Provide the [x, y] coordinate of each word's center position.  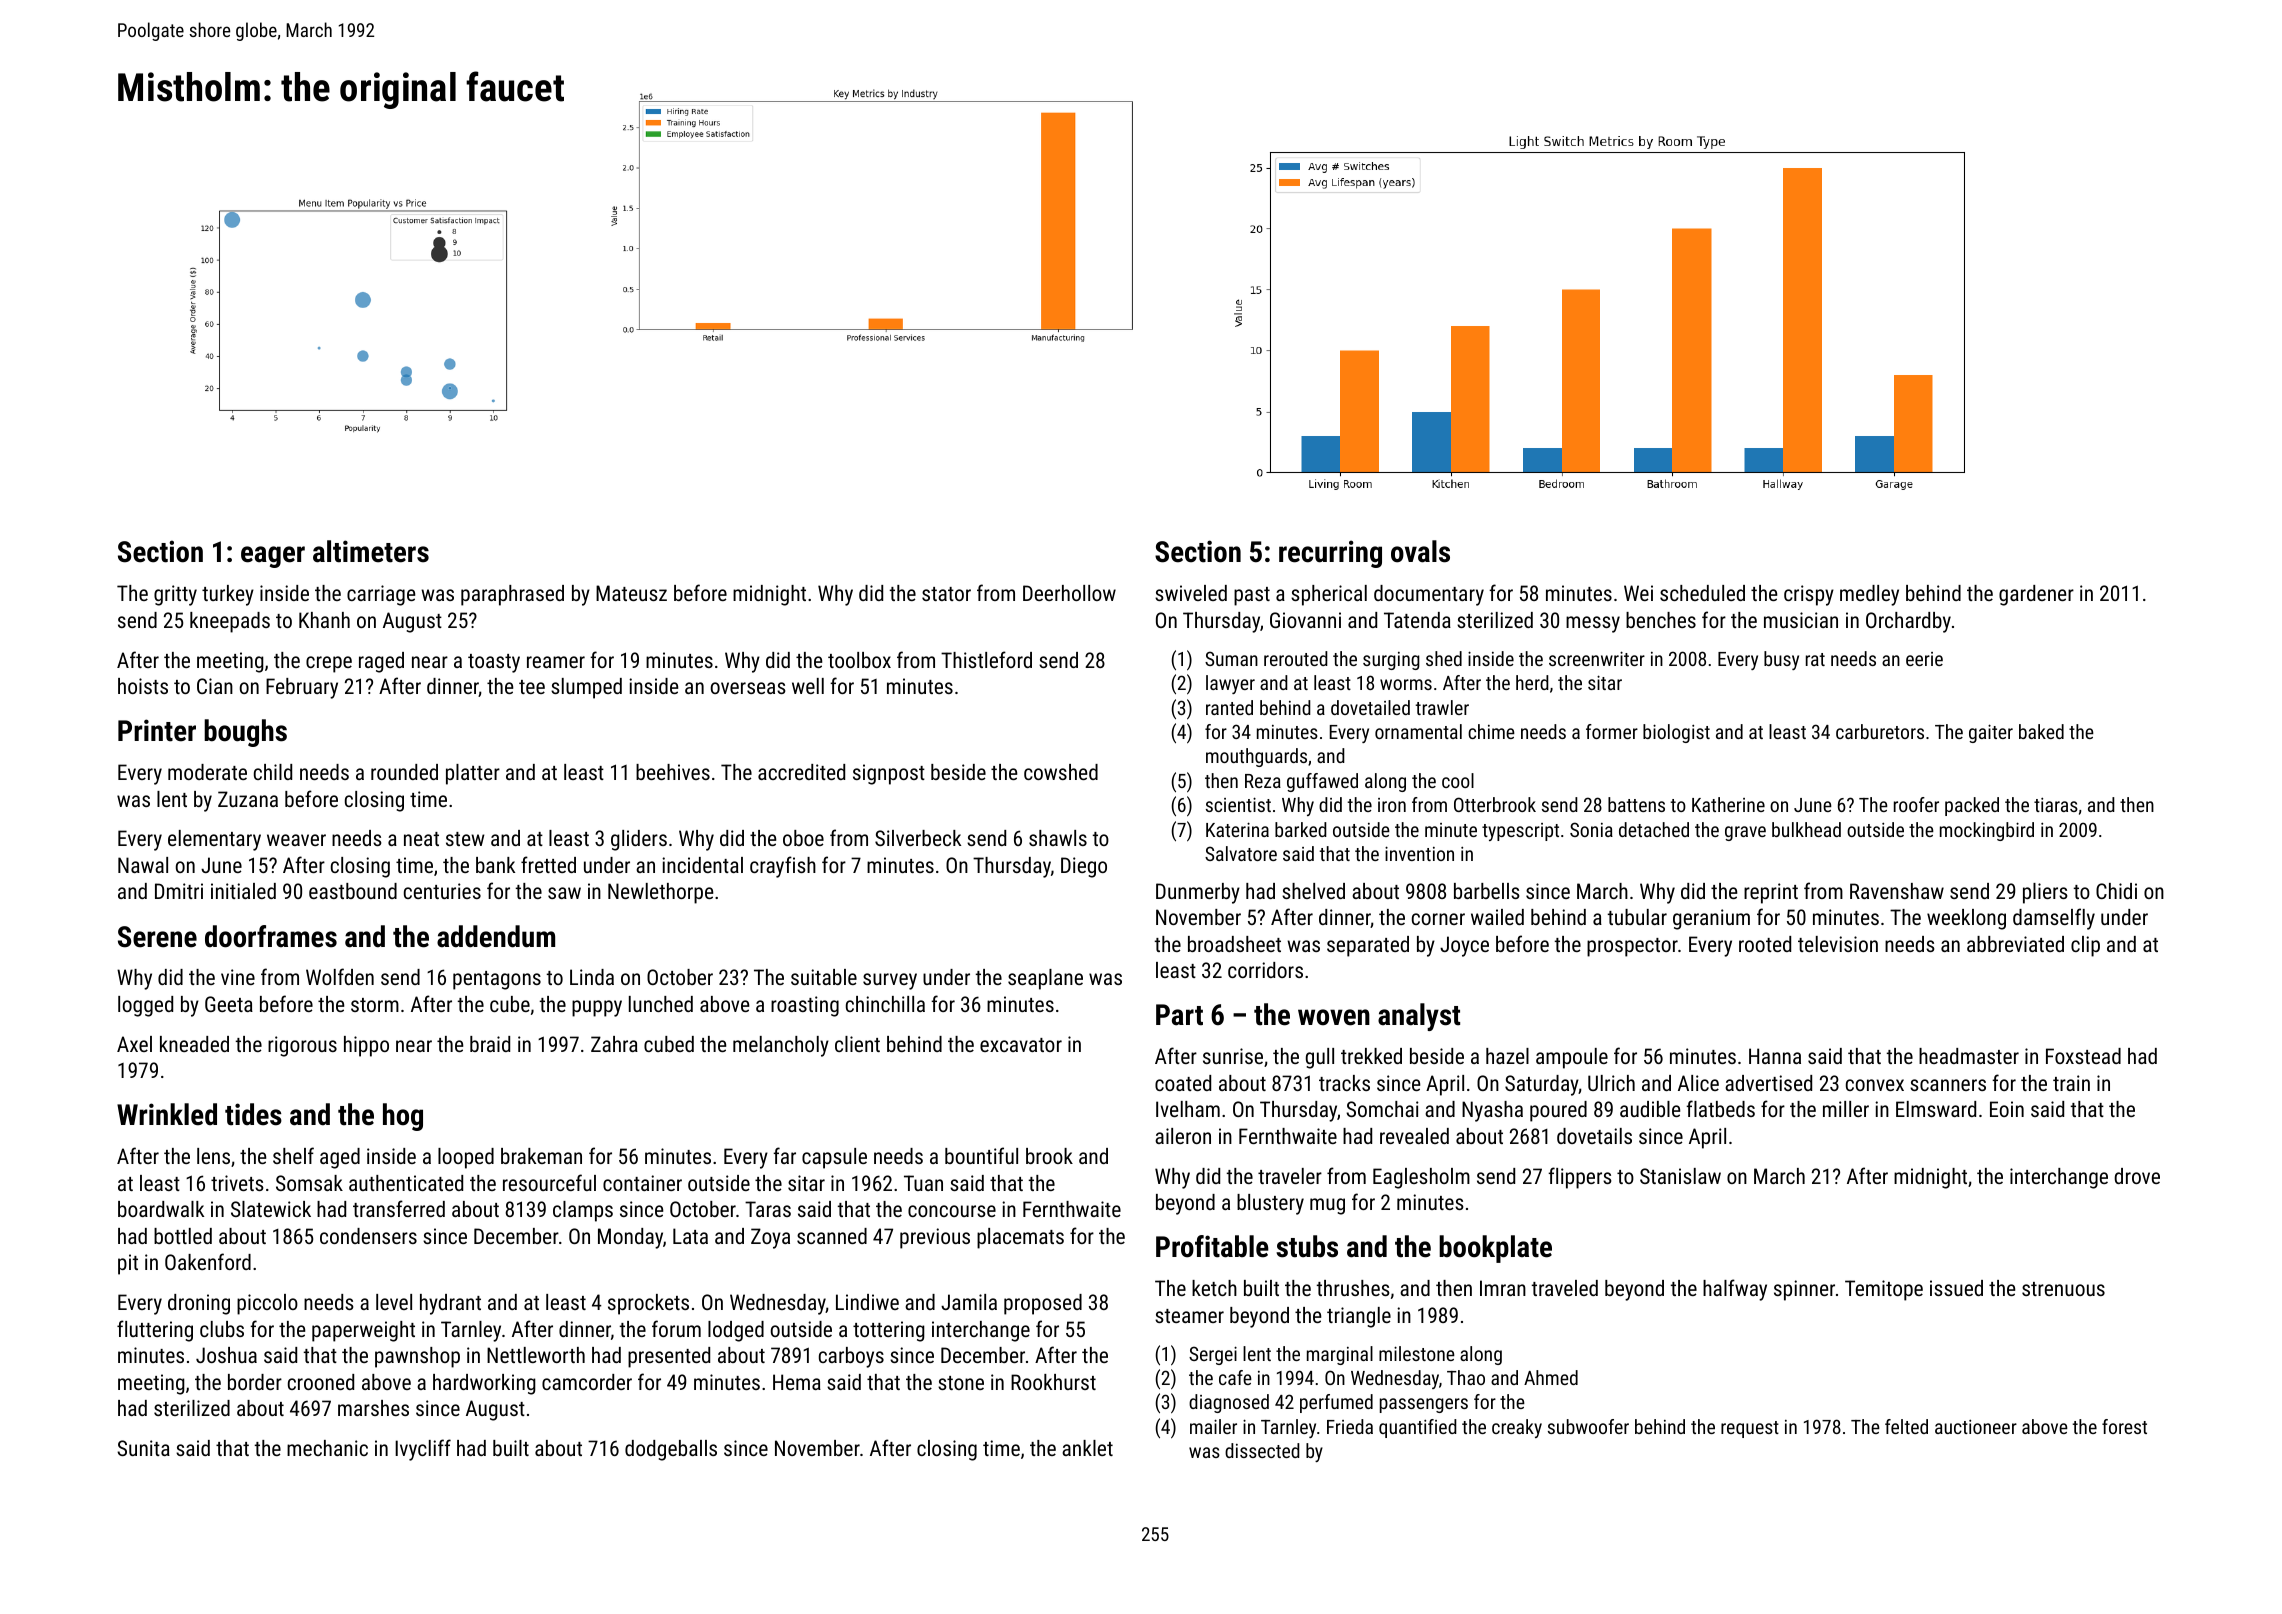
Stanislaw [1680, 1176]
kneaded [194, 1044]
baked [2041, 731]
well [808, 686]
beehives [673, 772]
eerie [1924, 659]
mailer [1213, 1426]
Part [1179, 1015]
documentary [1429, 595]
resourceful [549, 1182]
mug [1327, 1206]
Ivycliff [423, 1450]
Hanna [1775, 1056]
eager [273, 557]
